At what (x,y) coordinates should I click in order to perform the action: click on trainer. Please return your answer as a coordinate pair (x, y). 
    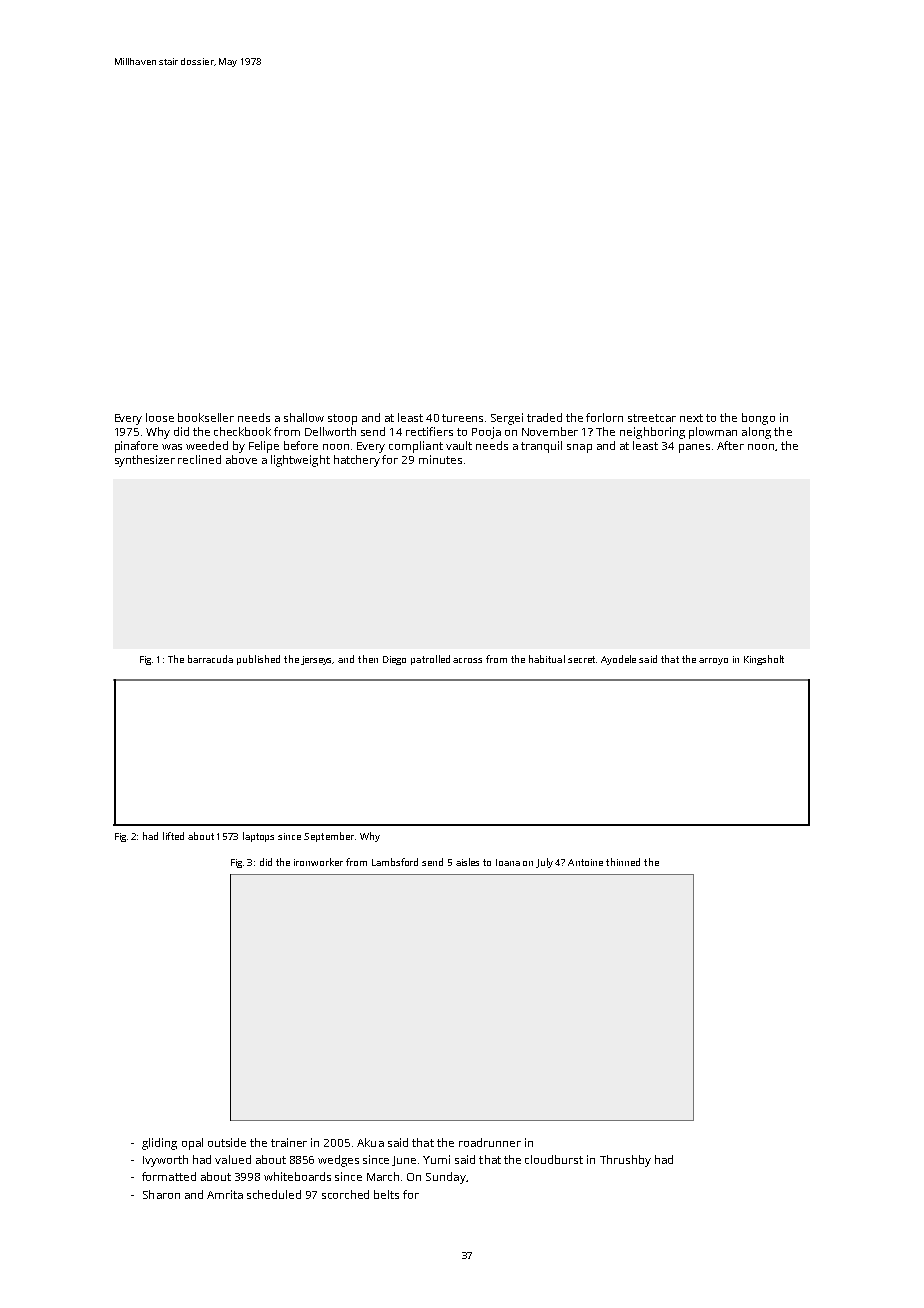
    Looking at the image, I should click on (289, 1142).
